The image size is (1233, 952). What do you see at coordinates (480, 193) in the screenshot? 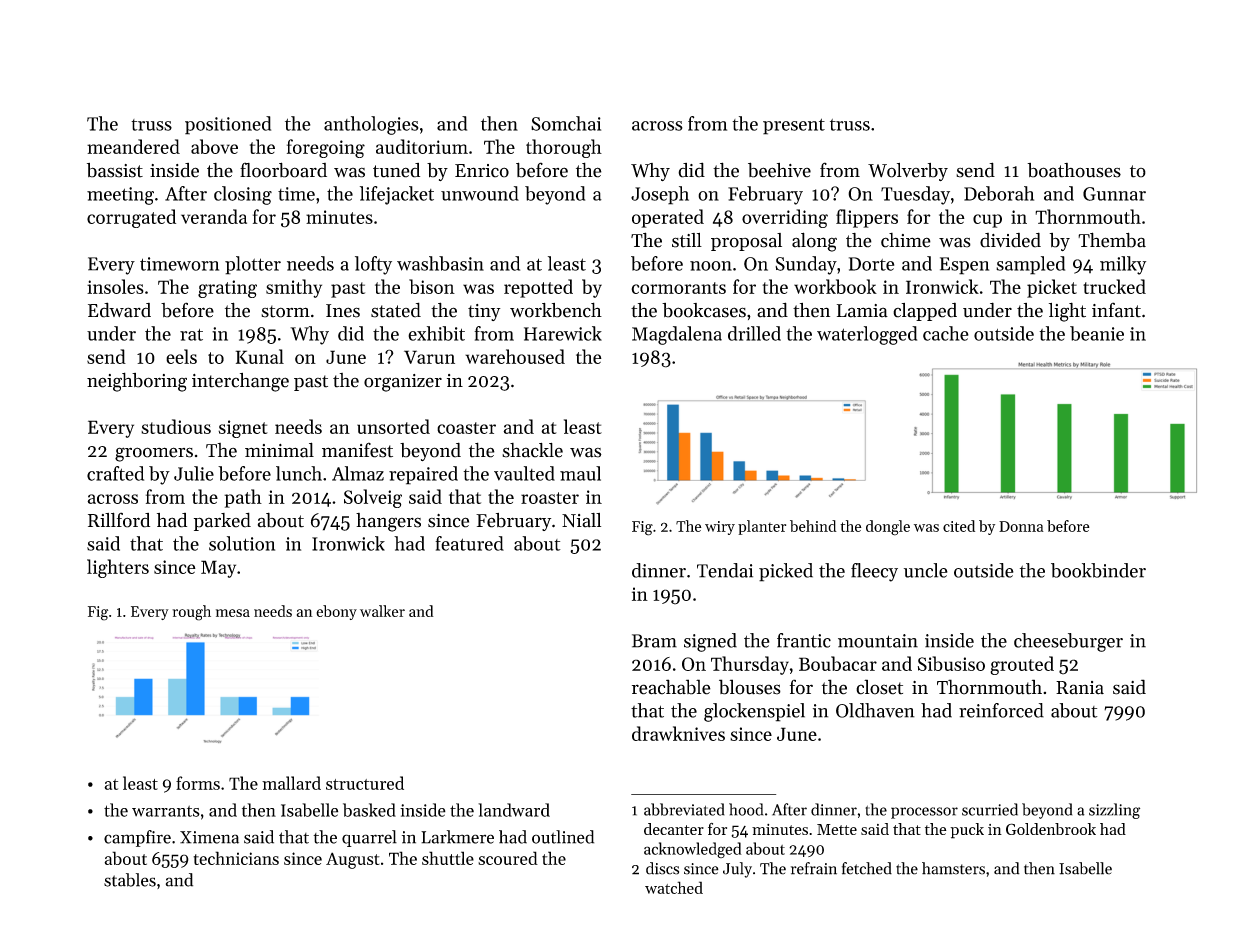
I see `unwound` at bounding box center [480, 193].
